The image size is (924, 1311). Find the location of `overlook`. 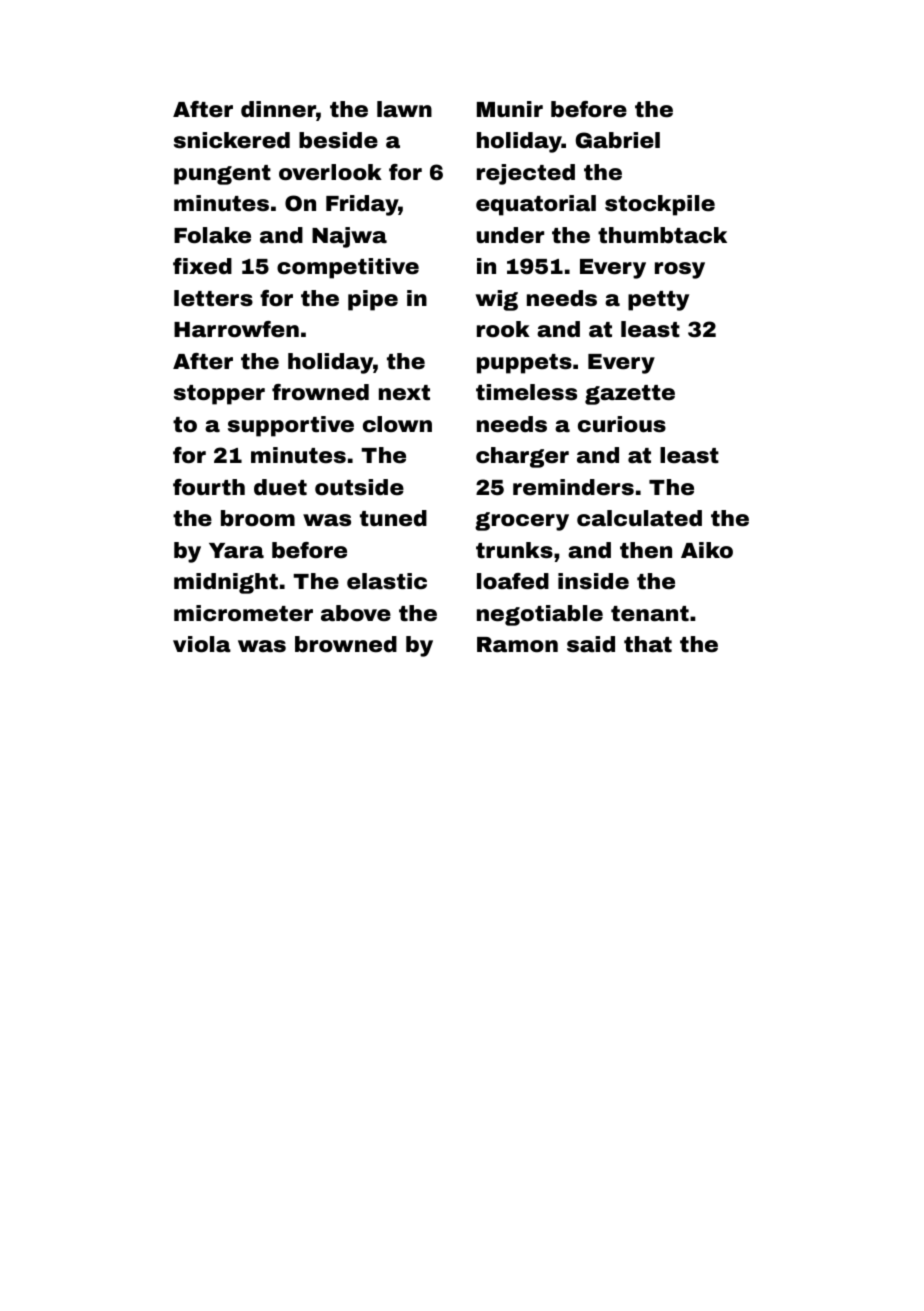

overlook is located at coordinates (330, 172).
